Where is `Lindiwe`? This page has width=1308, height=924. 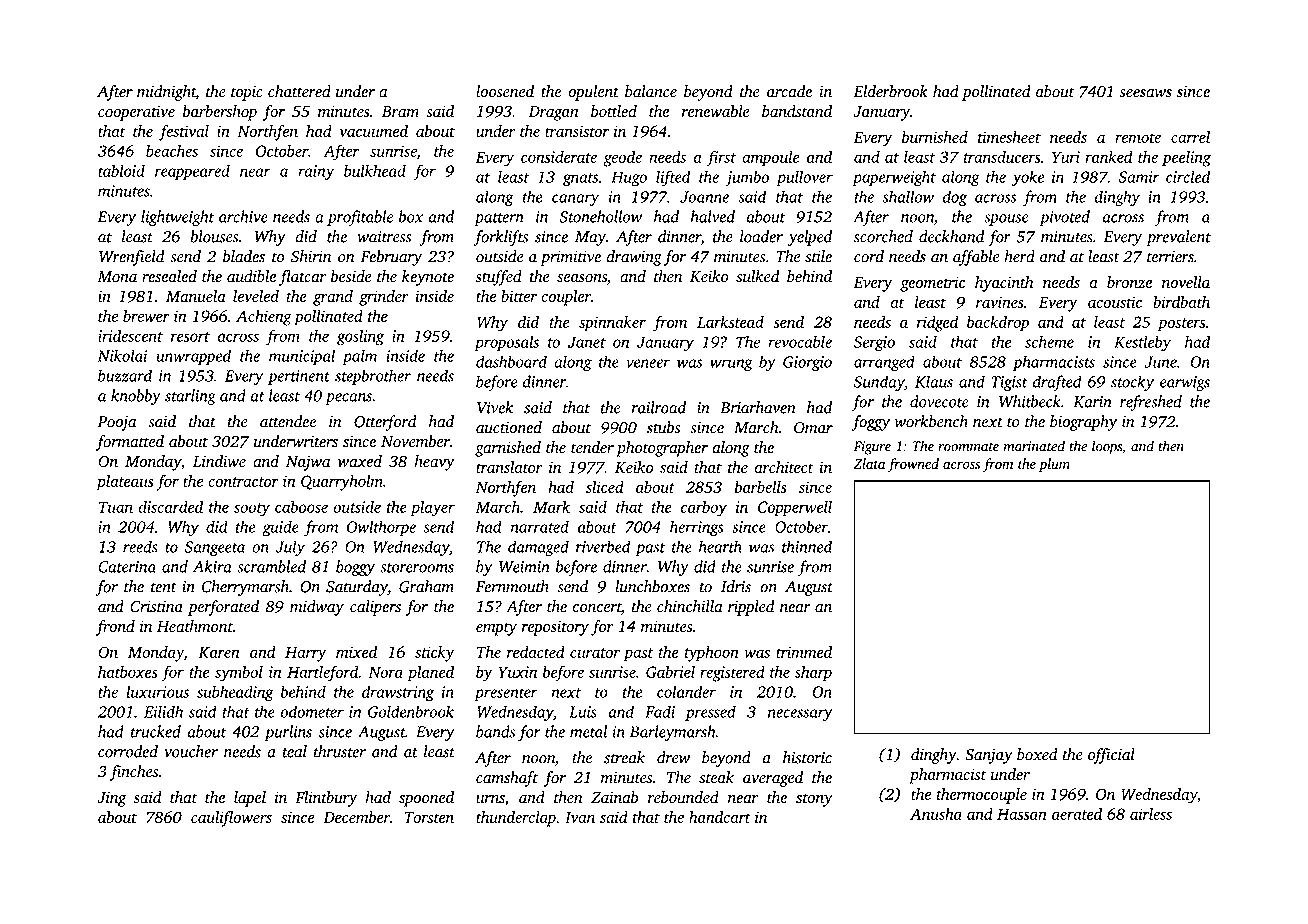 Lindiwe is located at coordinates (219, 461).
